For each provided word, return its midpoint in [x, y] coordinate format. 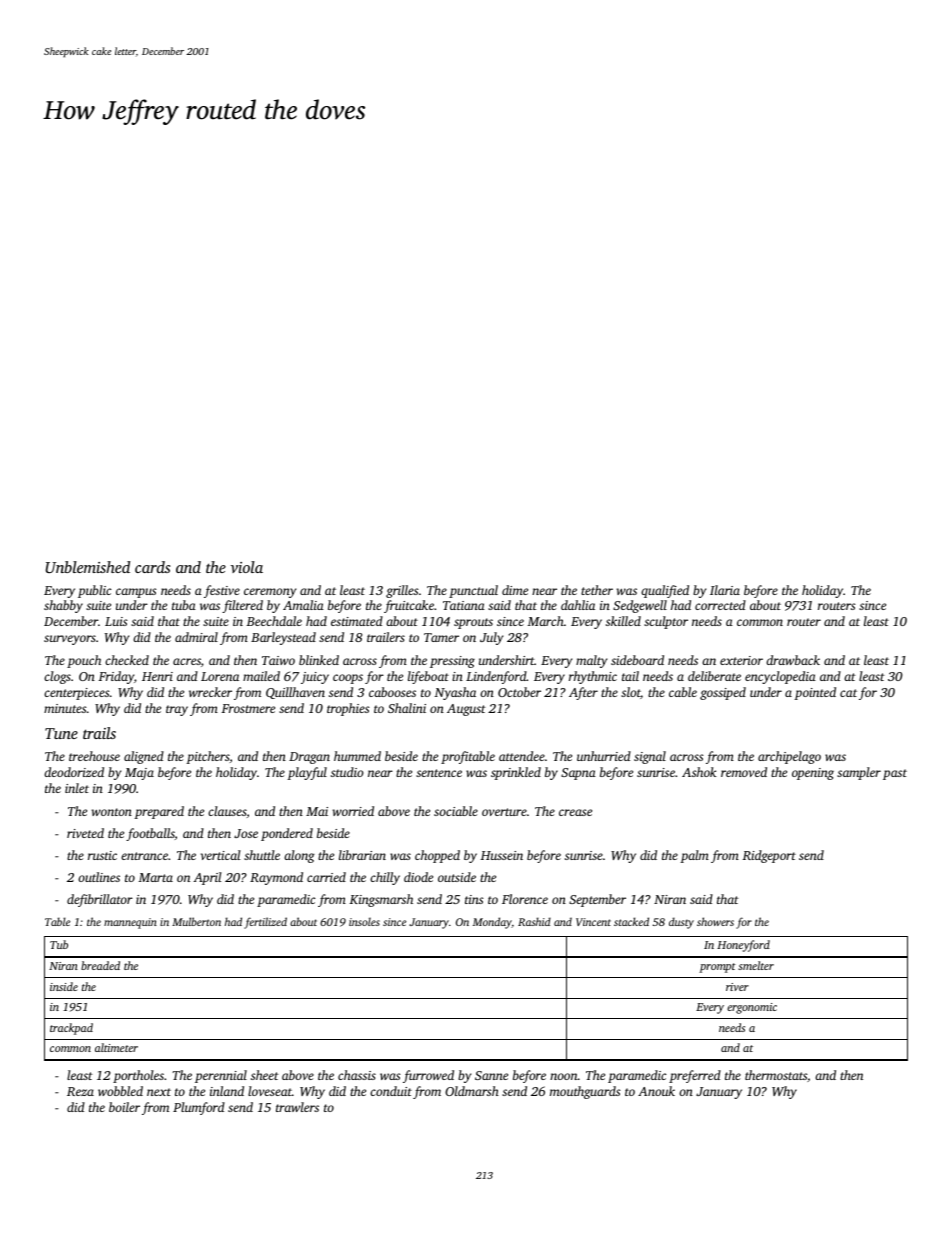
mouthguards [585, 1092]
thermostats [776, 1075]
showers [715, 921]
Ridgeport [769, 856]
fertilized [265, 923]
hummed [357, 756]
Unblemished [88, 567]
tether [597, 590]
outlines [99, 877]
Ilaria [725, 590]
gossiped [723, 693]
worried [353, 811]
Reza [80, 1091]
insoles [364, 922]
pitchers [208, 757]
